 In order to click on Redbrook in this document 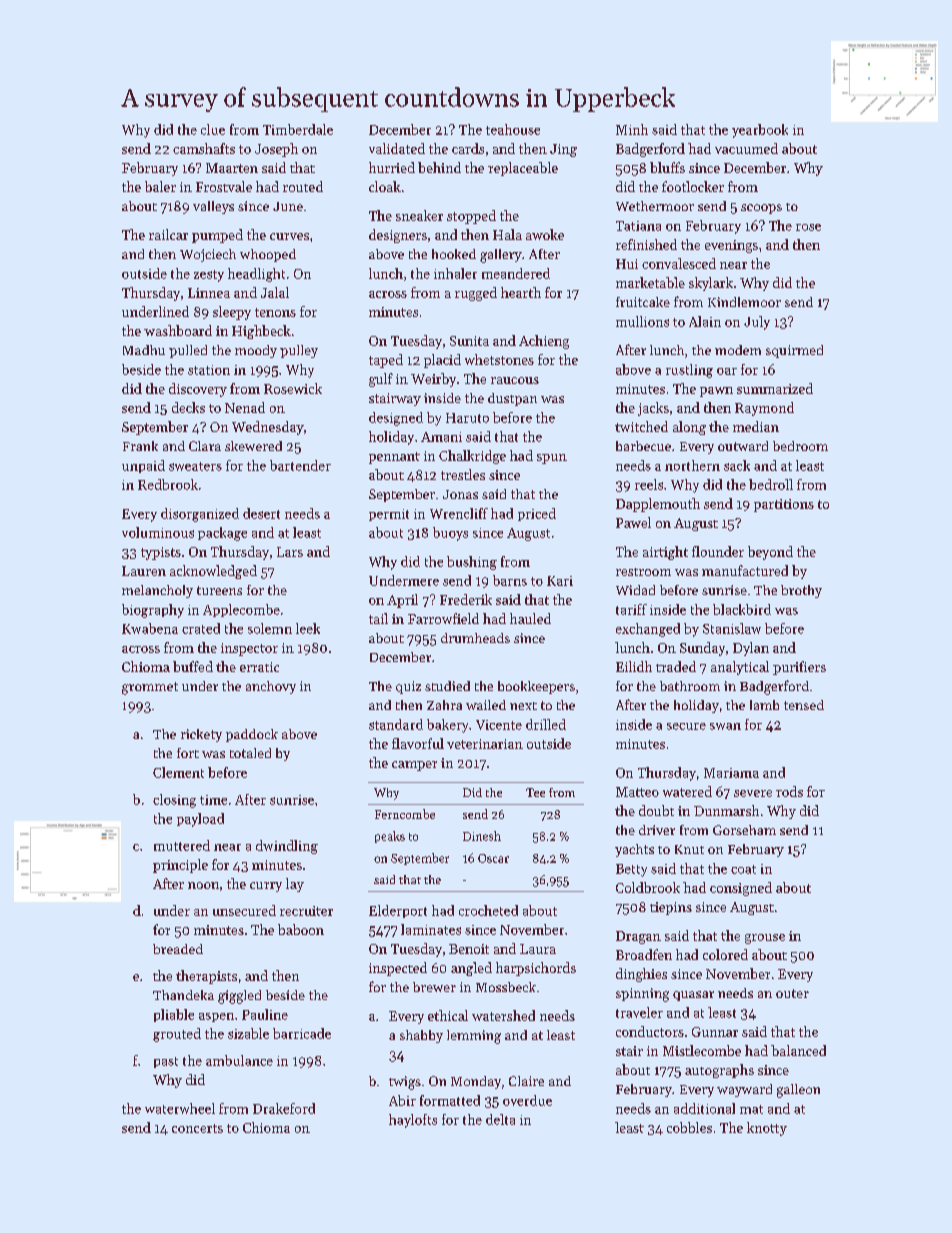, I will do `click(168, 484)`.
